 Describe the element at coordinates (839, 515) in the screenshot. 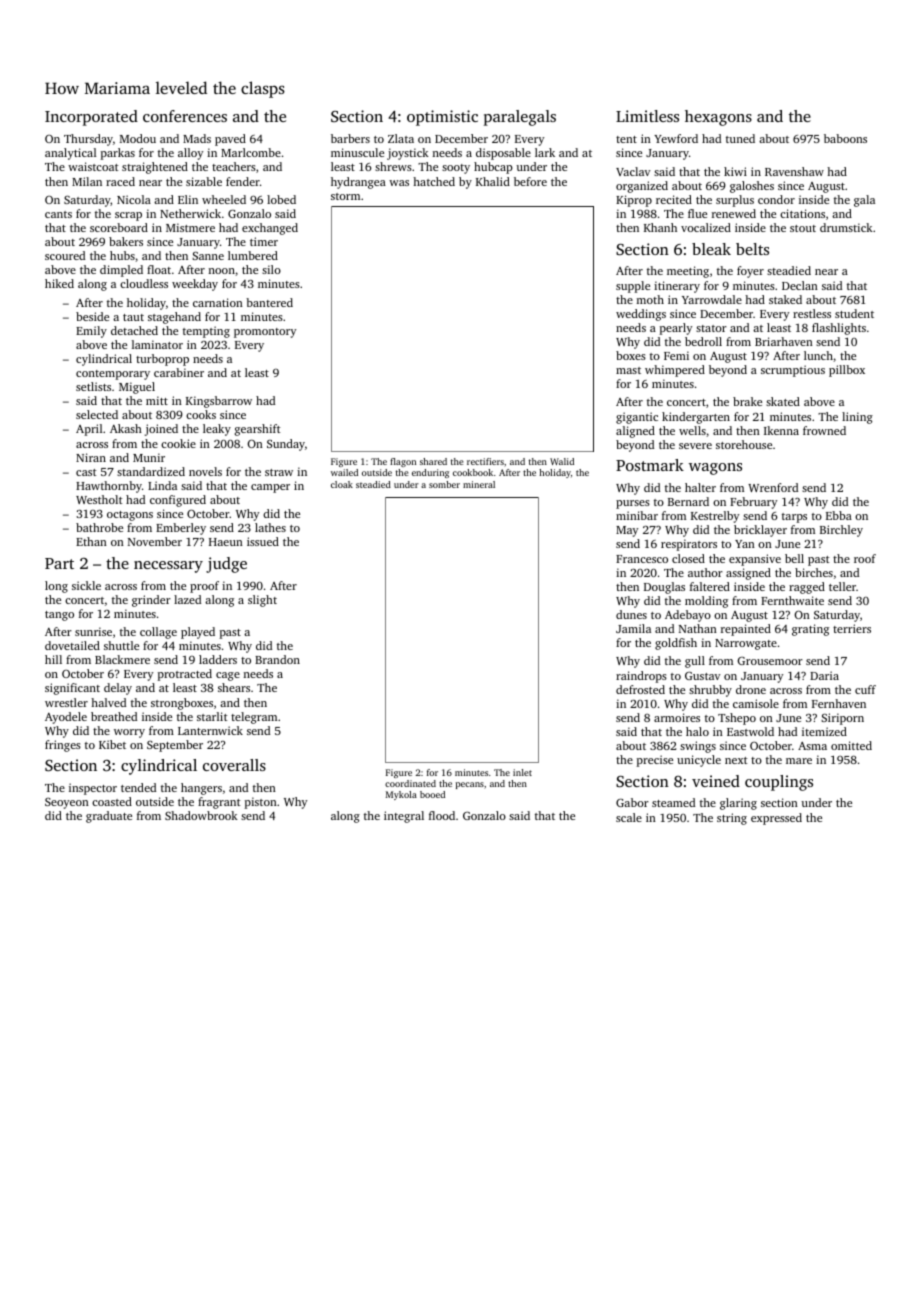

I see `Ebba` at that location.
